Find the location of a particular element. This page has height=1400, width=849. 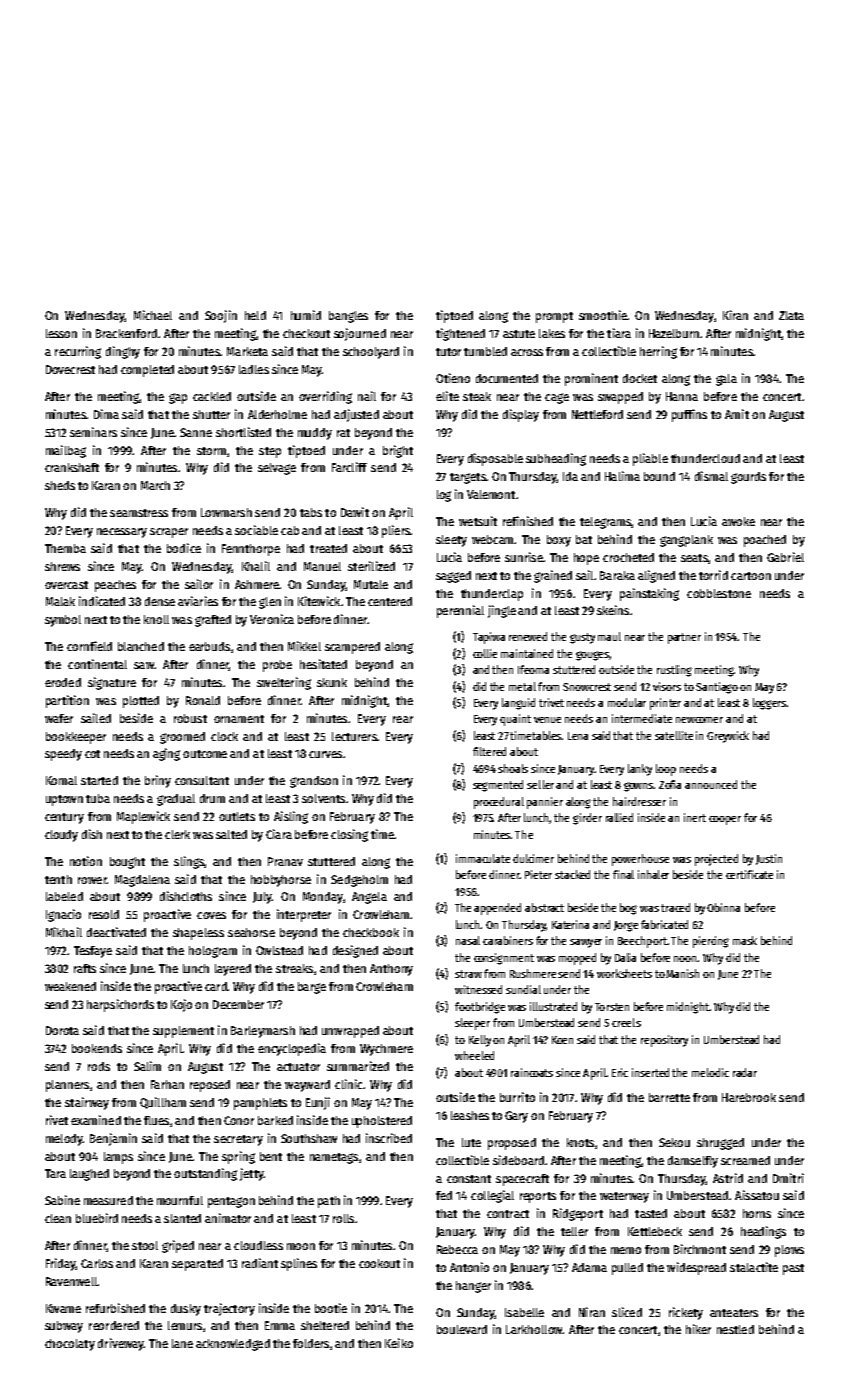

planners is located at coordinates (67, 1086).
